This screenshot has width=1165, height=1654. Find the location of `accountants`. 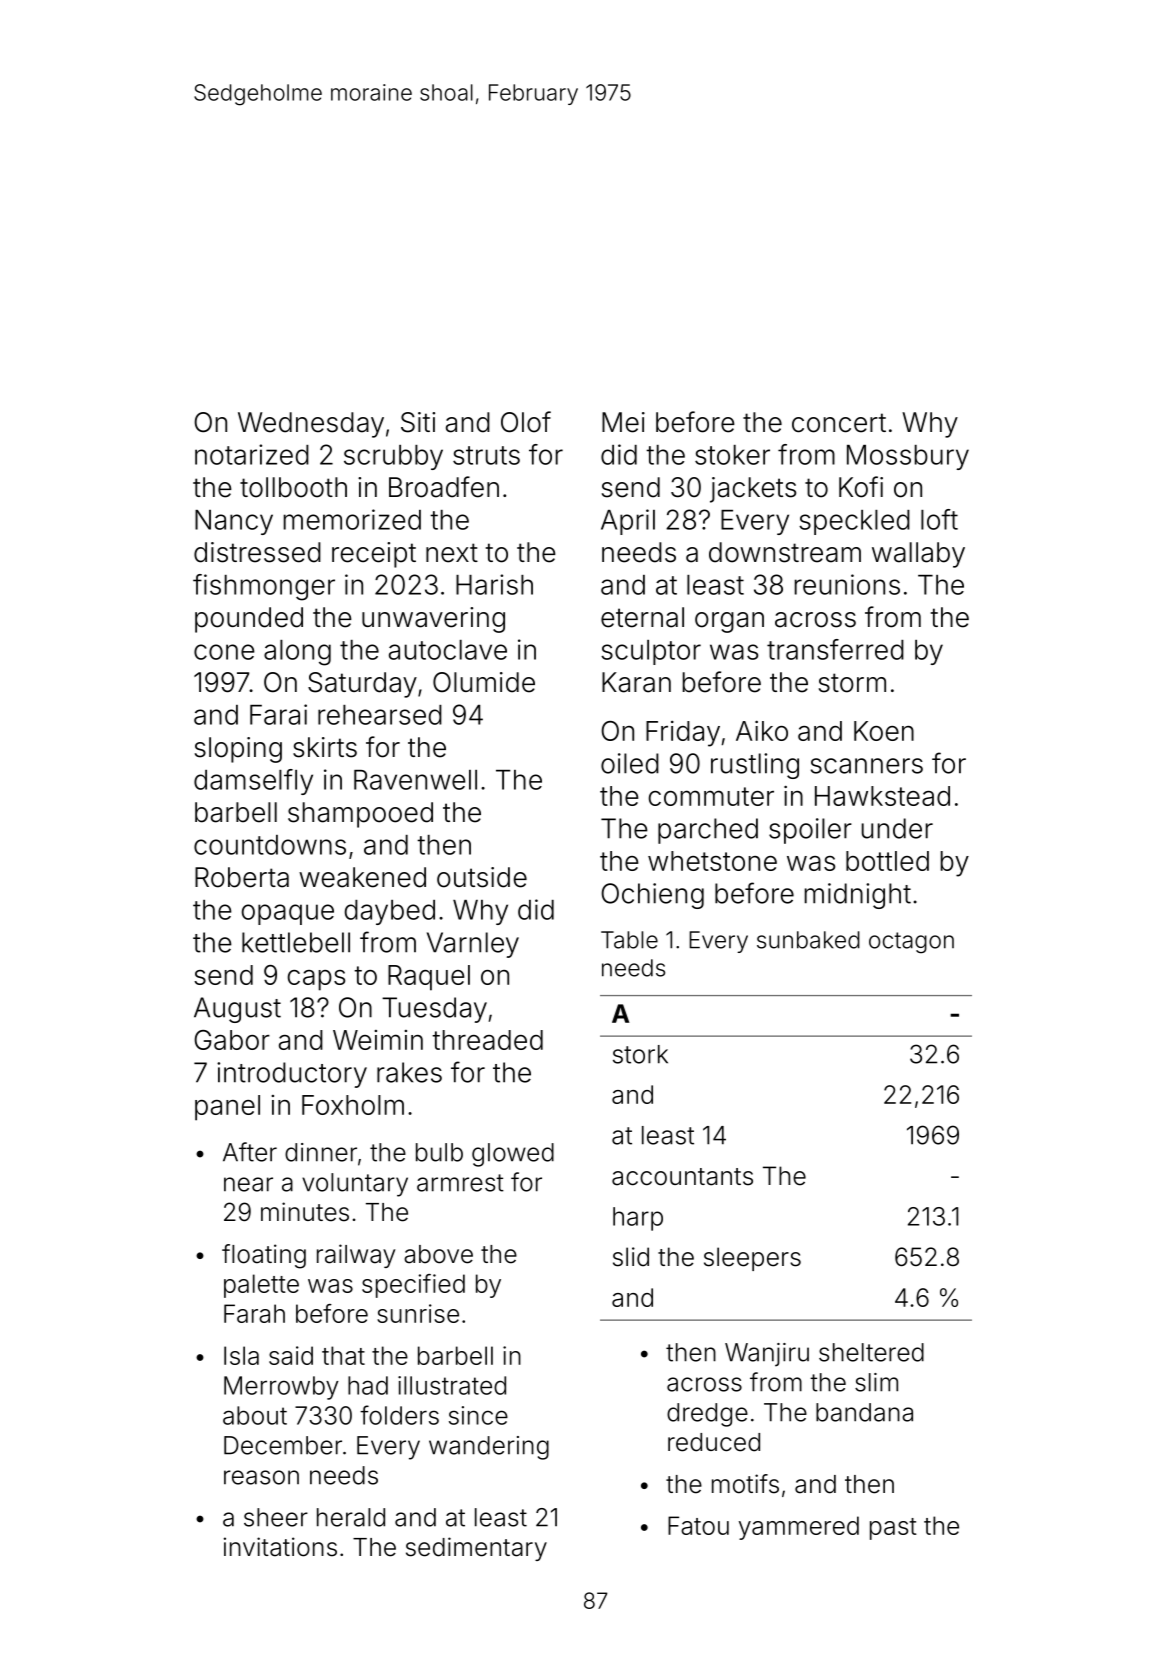

accountants is located at coordinates (682, 1177).
